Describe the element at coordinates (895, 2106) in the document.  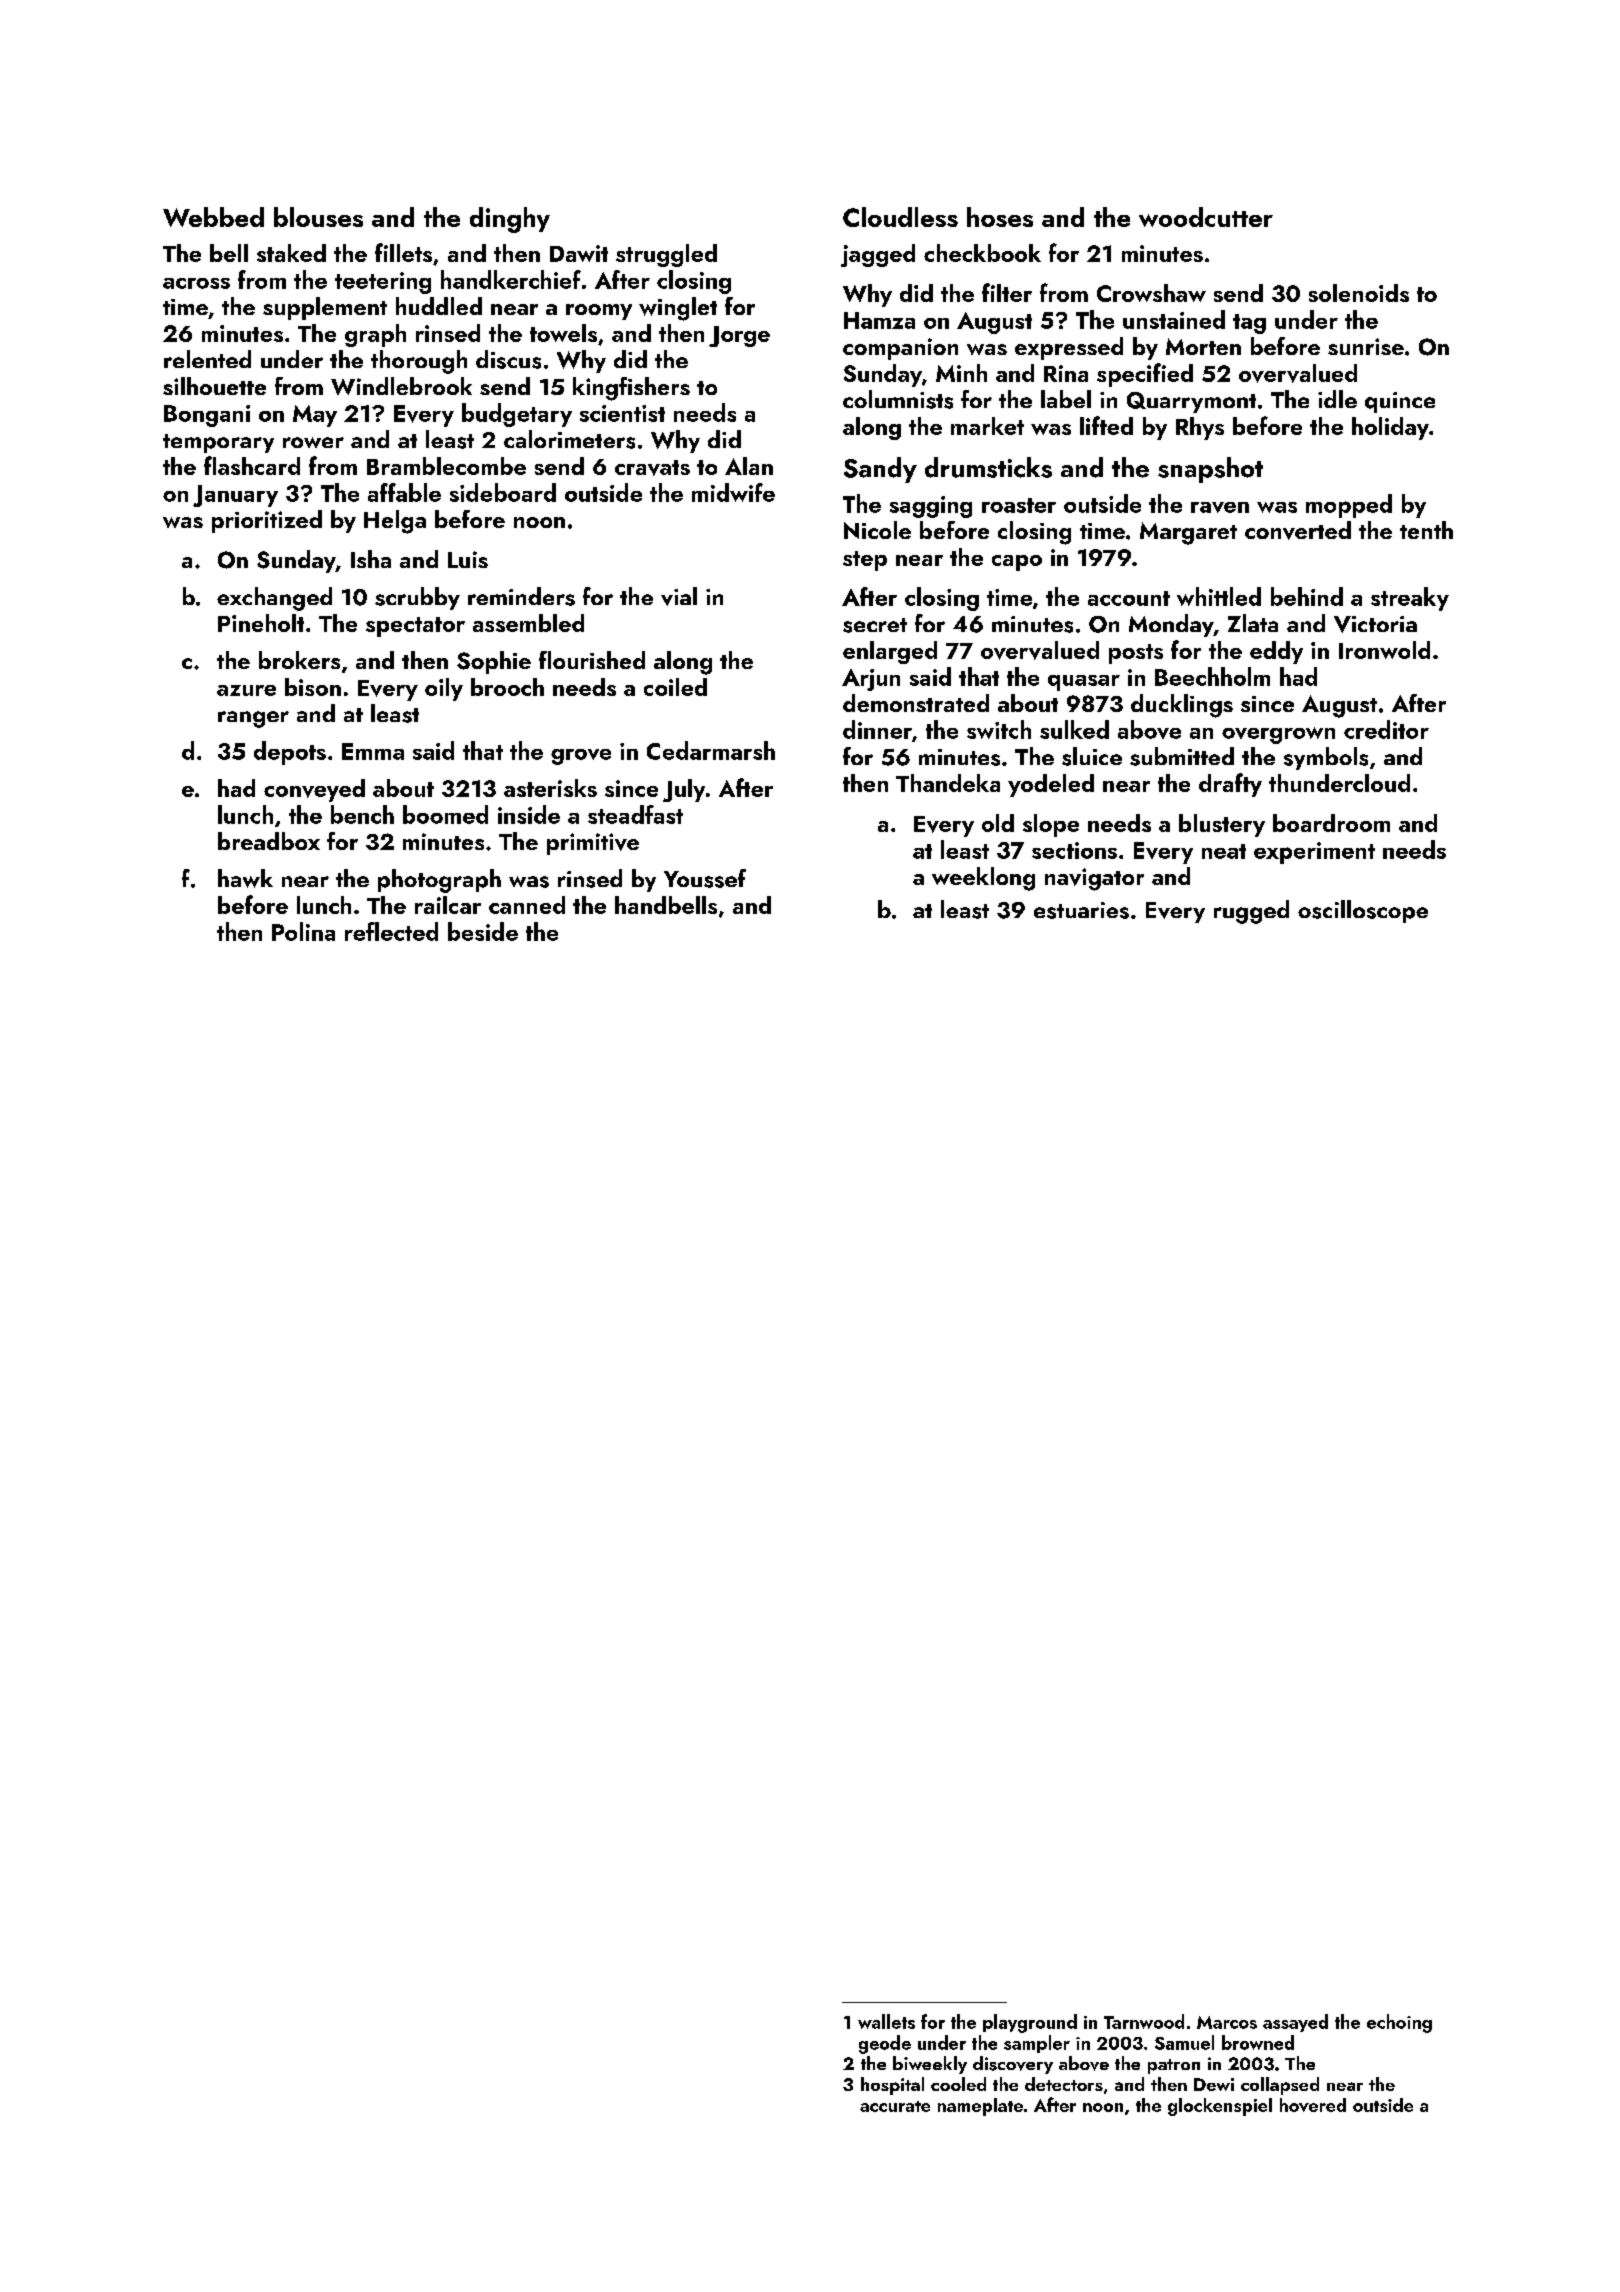
I see `accurate` at that location.
